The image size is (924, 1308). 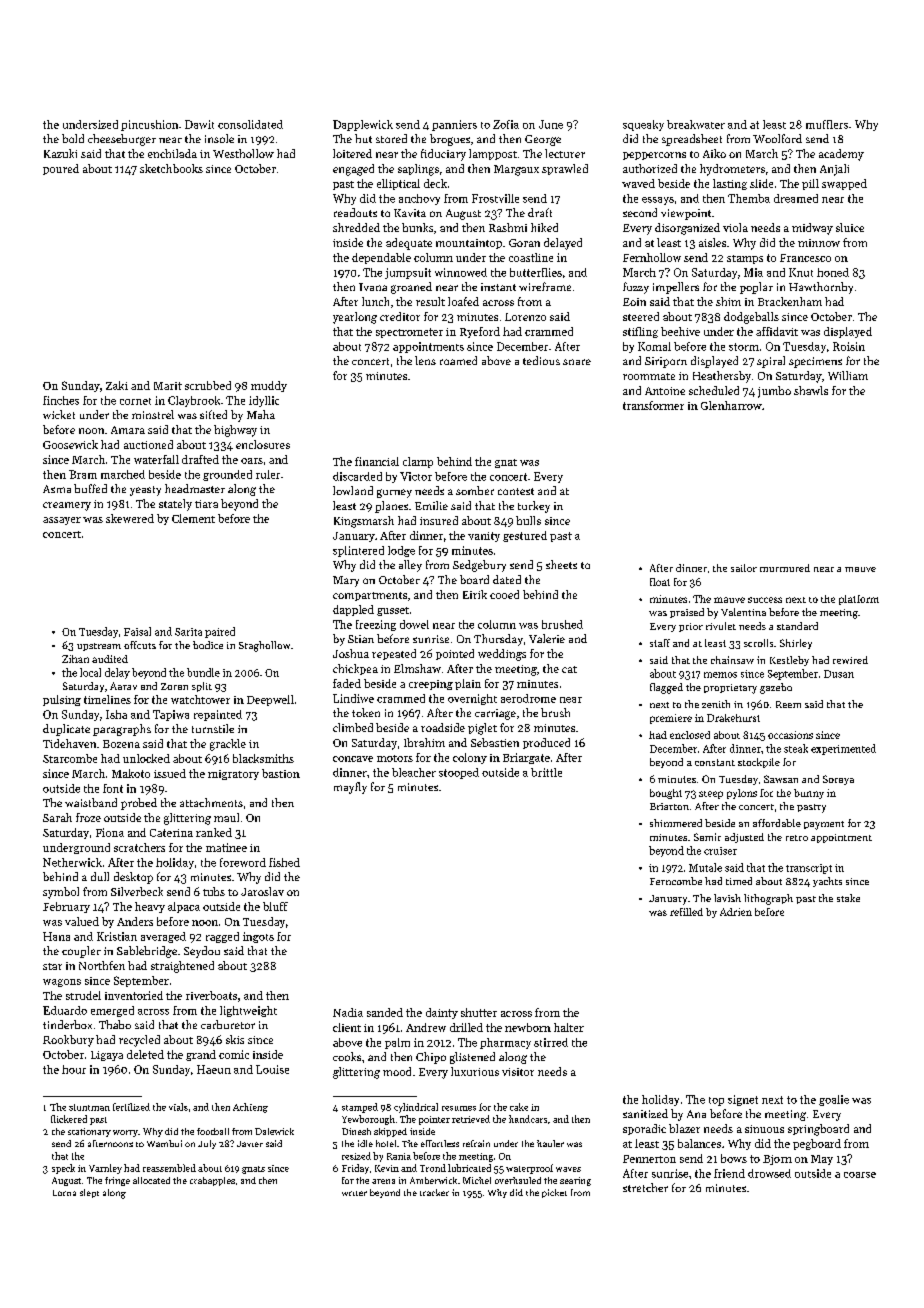 What do you see at coordinates (408, 273) in the screenshot?
I see `jumpsuit` at bounding box center [408, 273].
